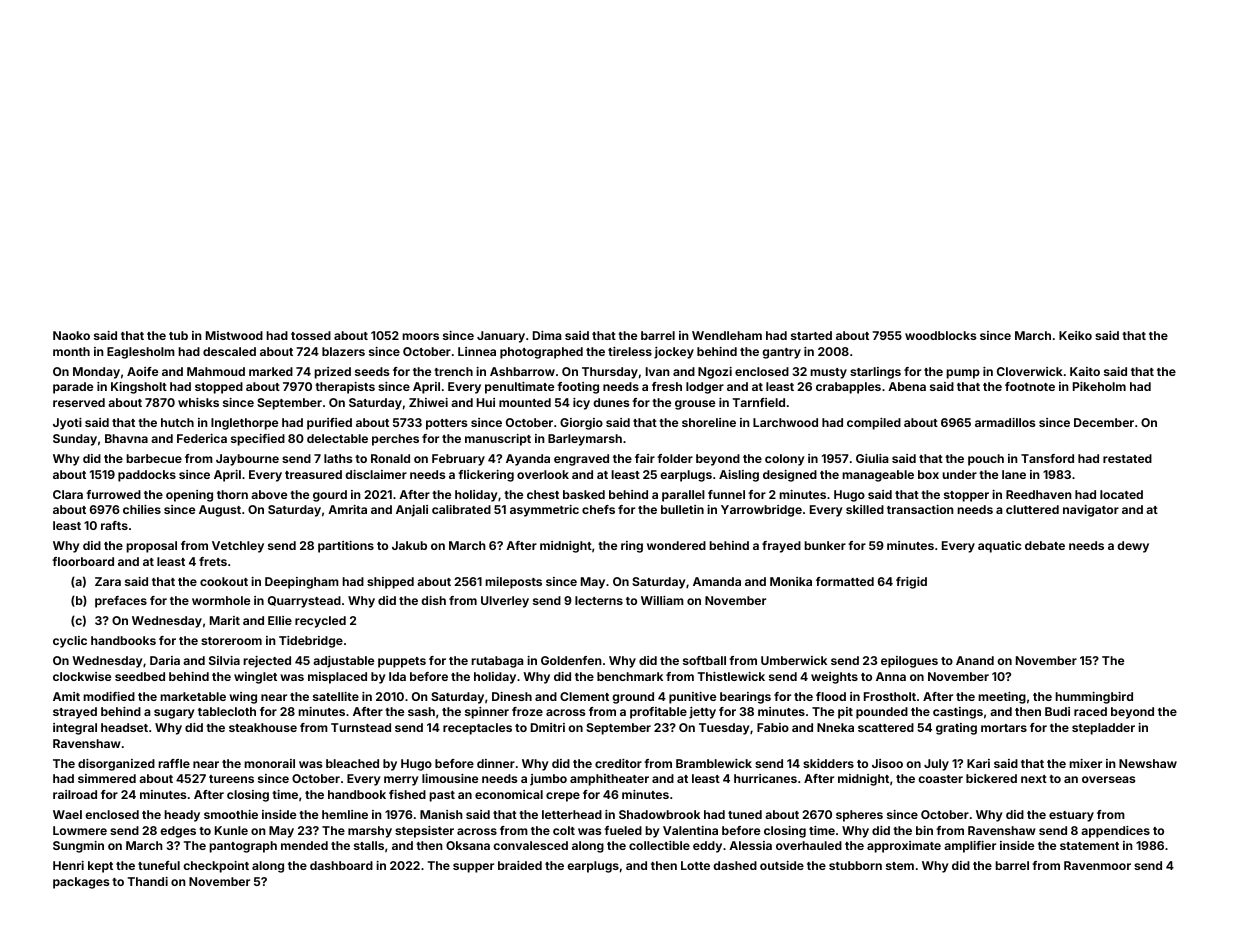  What do you see at coordinates (109, 696) in the screenshot?
I see `modified` at bounding box center [109, 696].
